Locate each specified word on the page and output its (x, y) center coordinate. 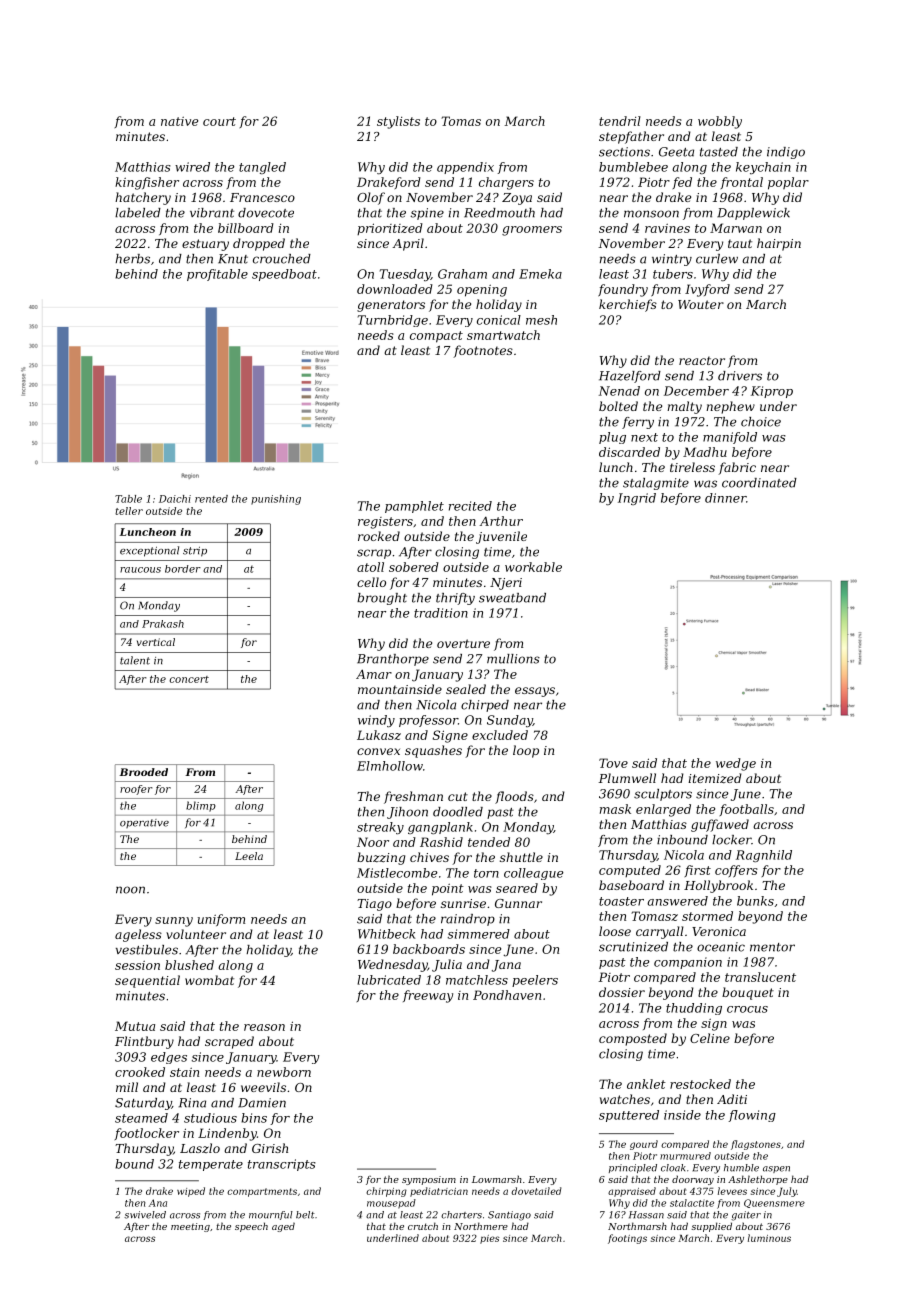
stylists (398, 122)
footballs (747, 810)
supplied (711, 1227)
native (179, 121)
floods (514, 797)
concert (189, 679)
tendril (620, 121)
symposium (429, 1180)
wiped (191, 1192)
